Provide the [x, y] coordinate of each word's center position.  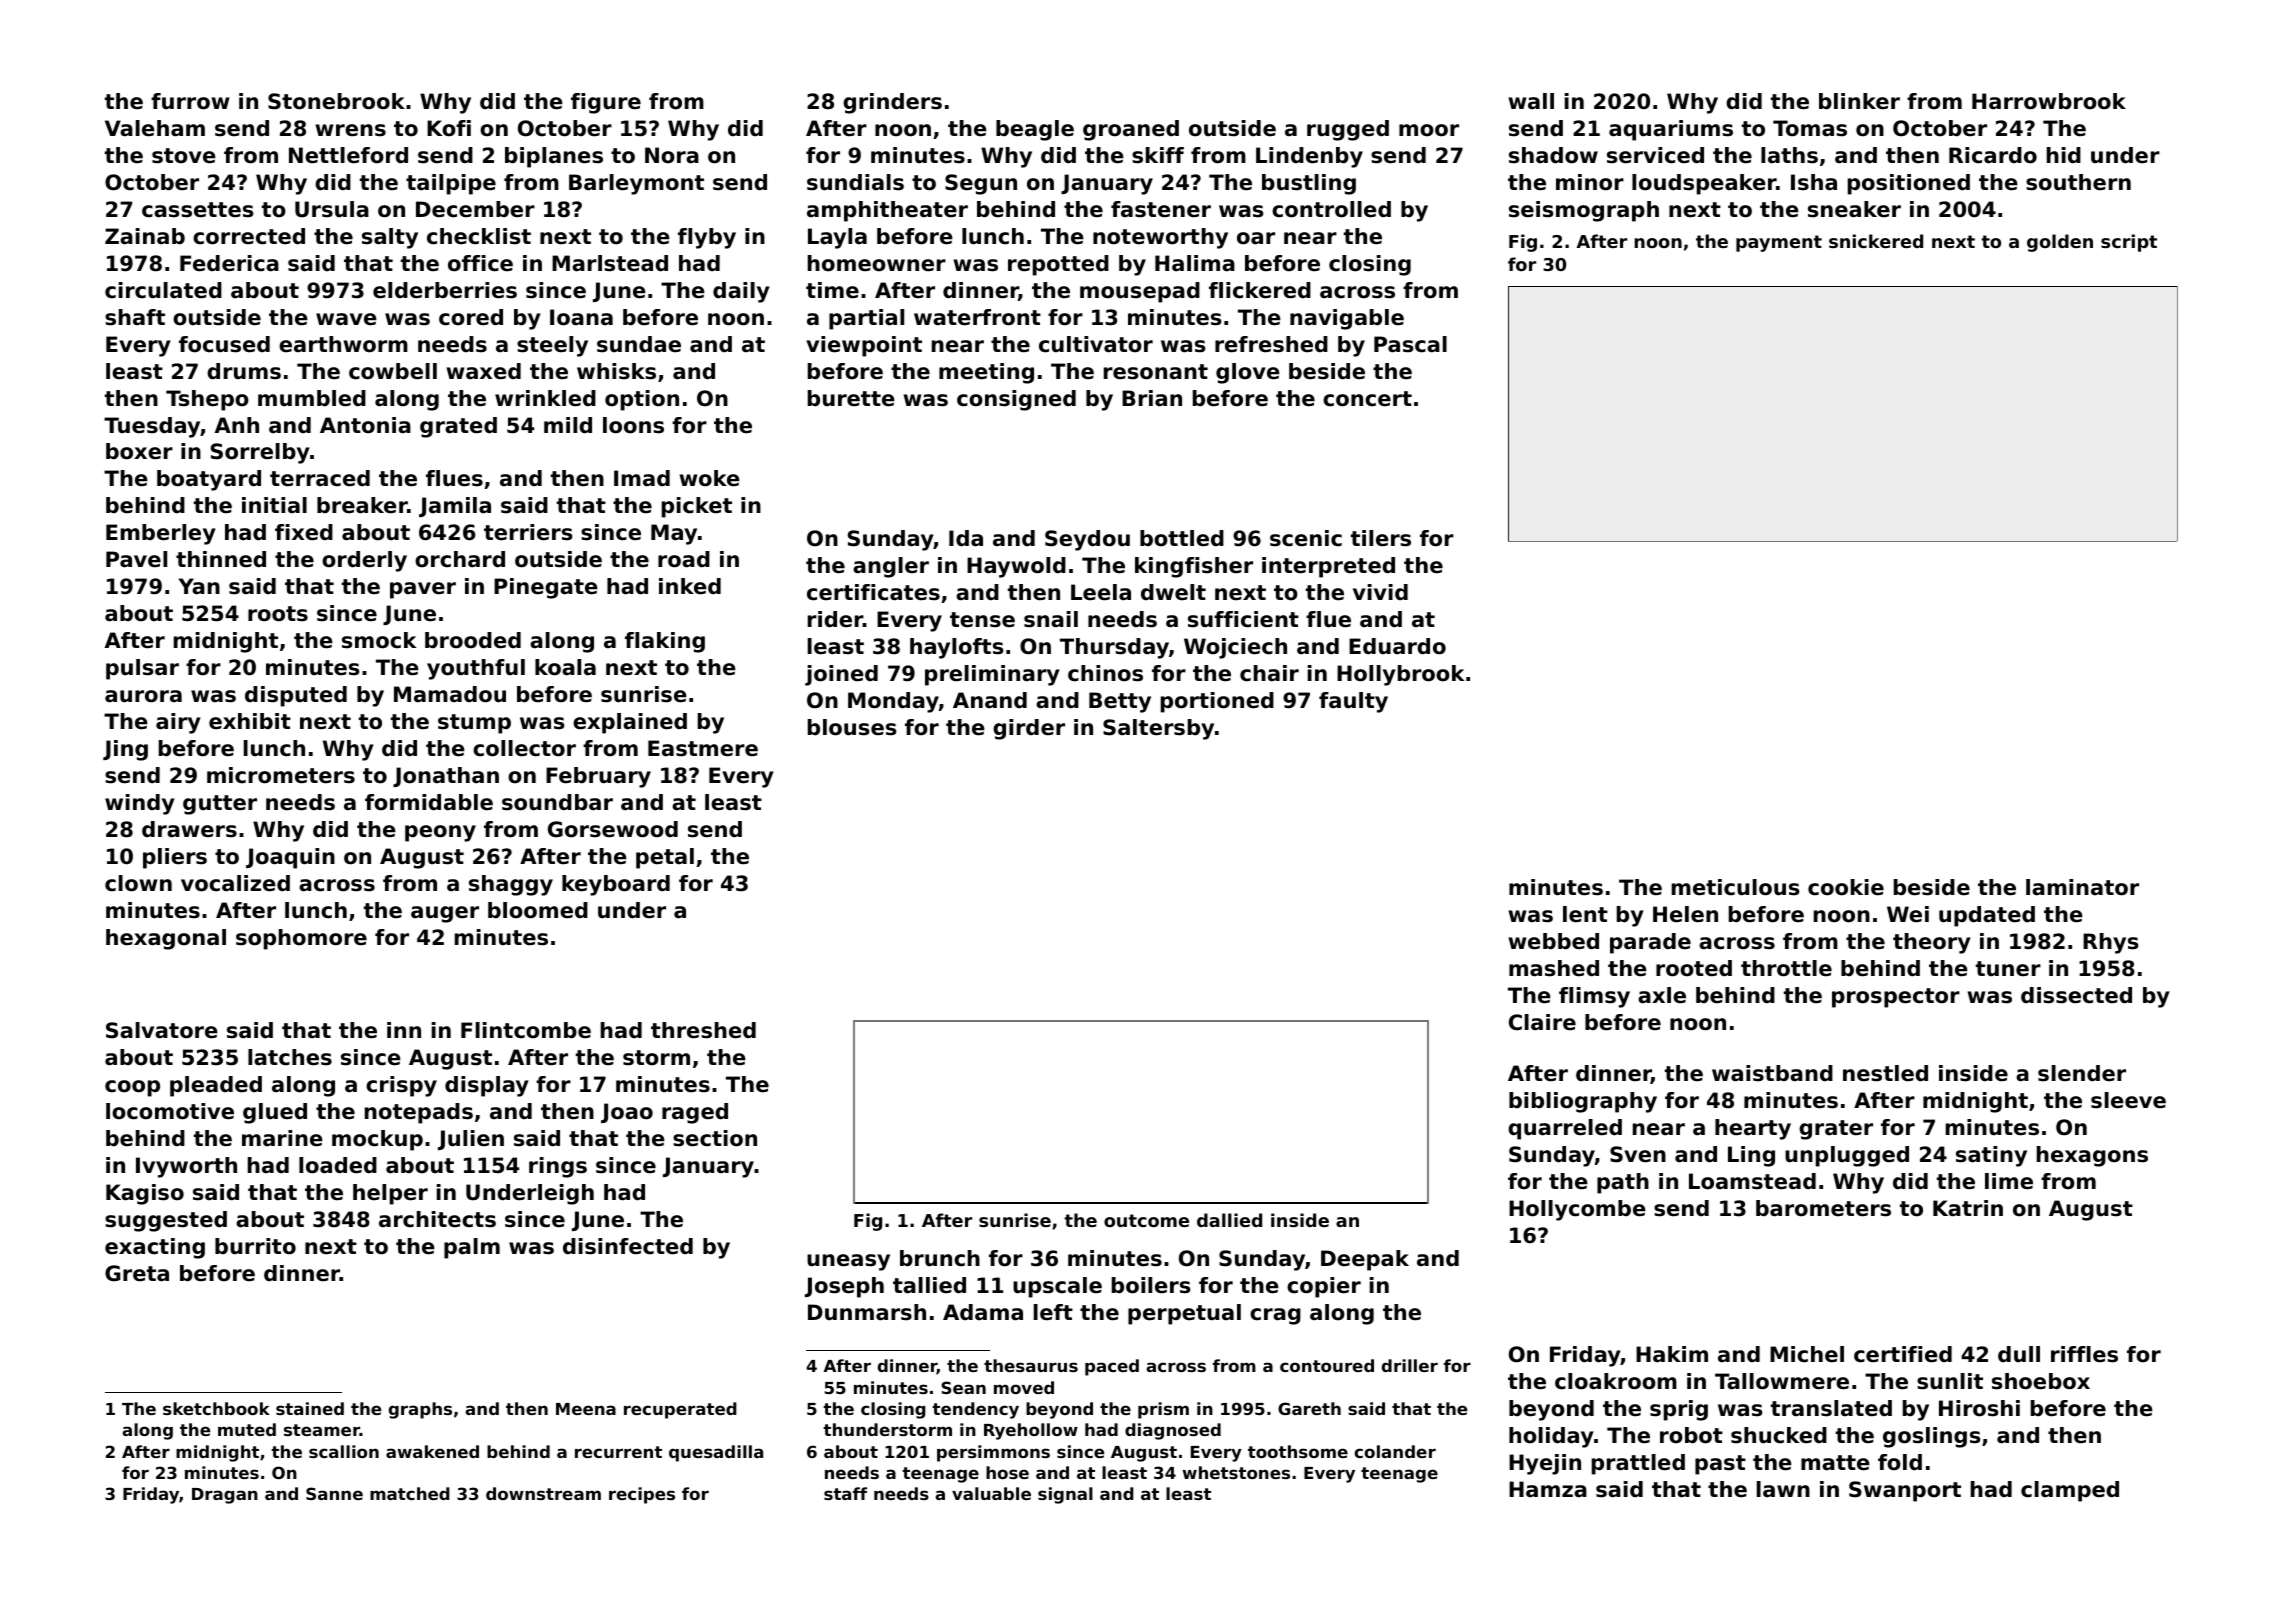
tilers [1381, 538]
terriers [528, 532]
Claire [1542, 1022]
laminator [2082, 887]
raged [695, 1113]
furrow [190, 101]
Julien [471, 1140]
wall [1531, 101]
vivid [1380, 592]
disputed [296, 696]
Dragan [225, 1496]
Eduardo [1397, 646]
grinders [892, 103]
